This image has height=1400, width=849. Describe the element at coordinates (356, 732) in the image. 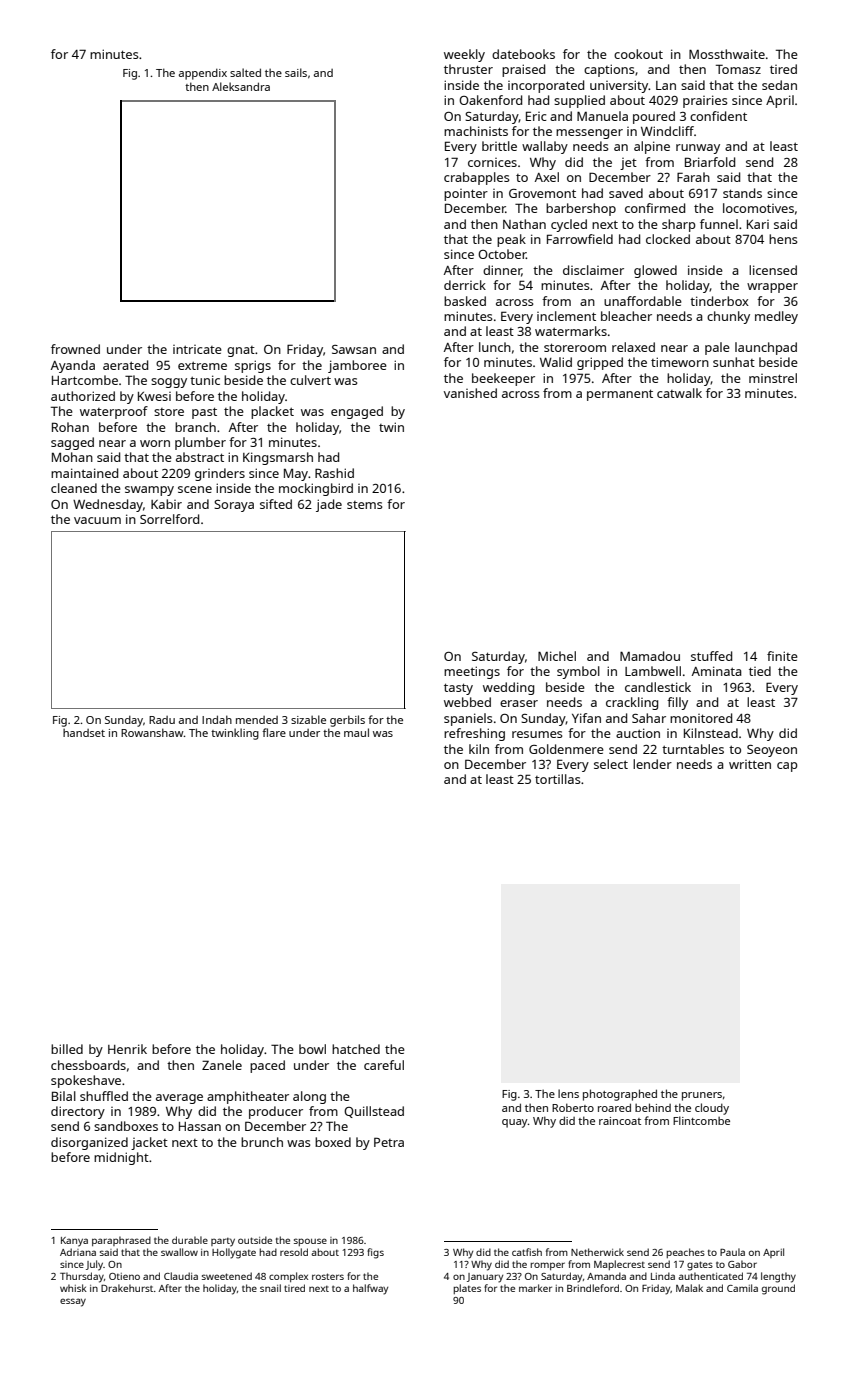

I see `maul` at that location.
